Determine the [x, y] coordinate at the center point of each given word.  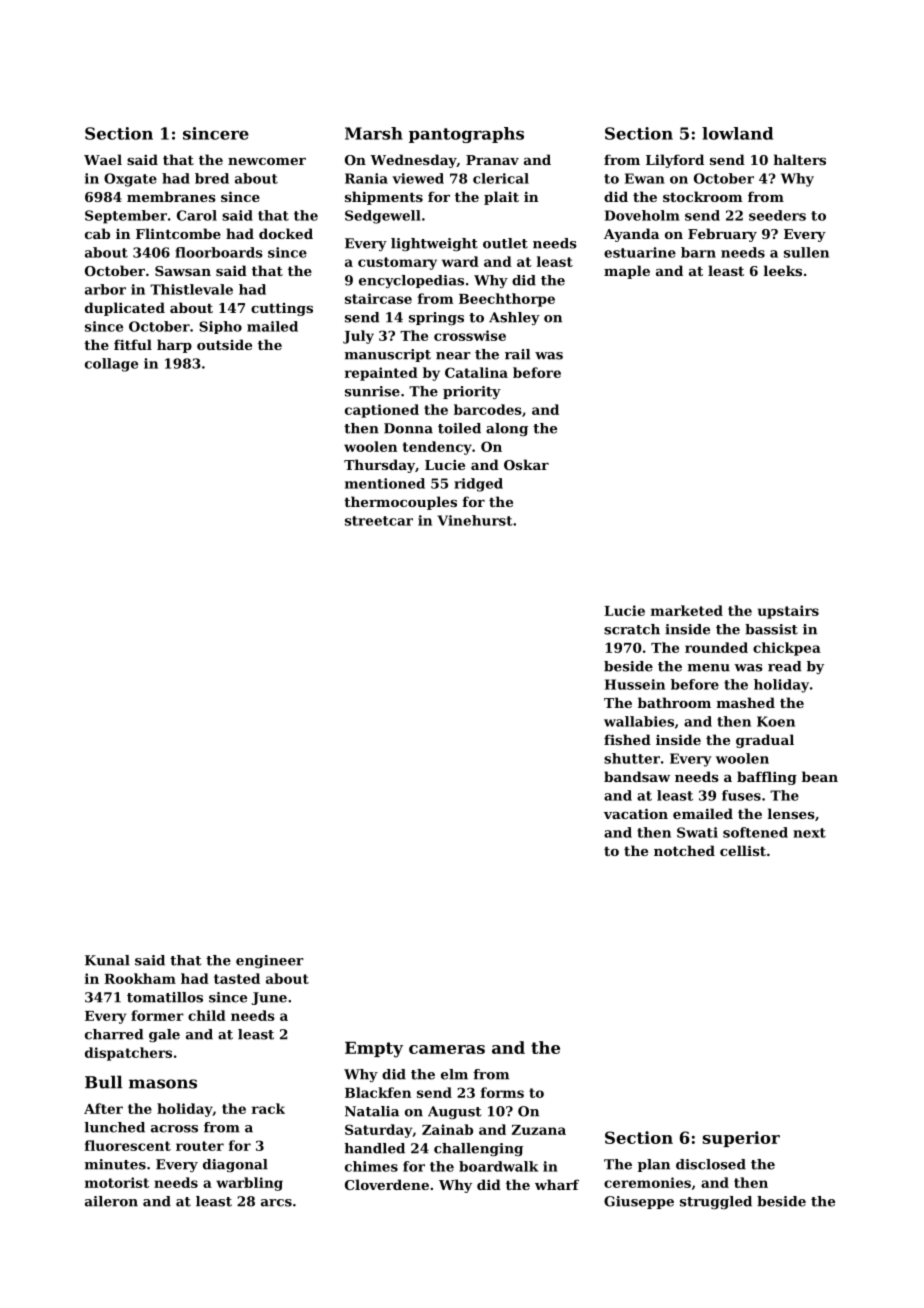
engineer [270, 961]
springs [436, 318]
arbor [105, 289]
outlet [505, 243]
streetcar [379, 521]
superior [741, 1139]
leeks [783, 270]
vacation [636, 813]
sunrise [372, 391]
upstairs [788, 612]
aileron [111, 1201]
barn [698, 252]
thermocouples [400, 503]
